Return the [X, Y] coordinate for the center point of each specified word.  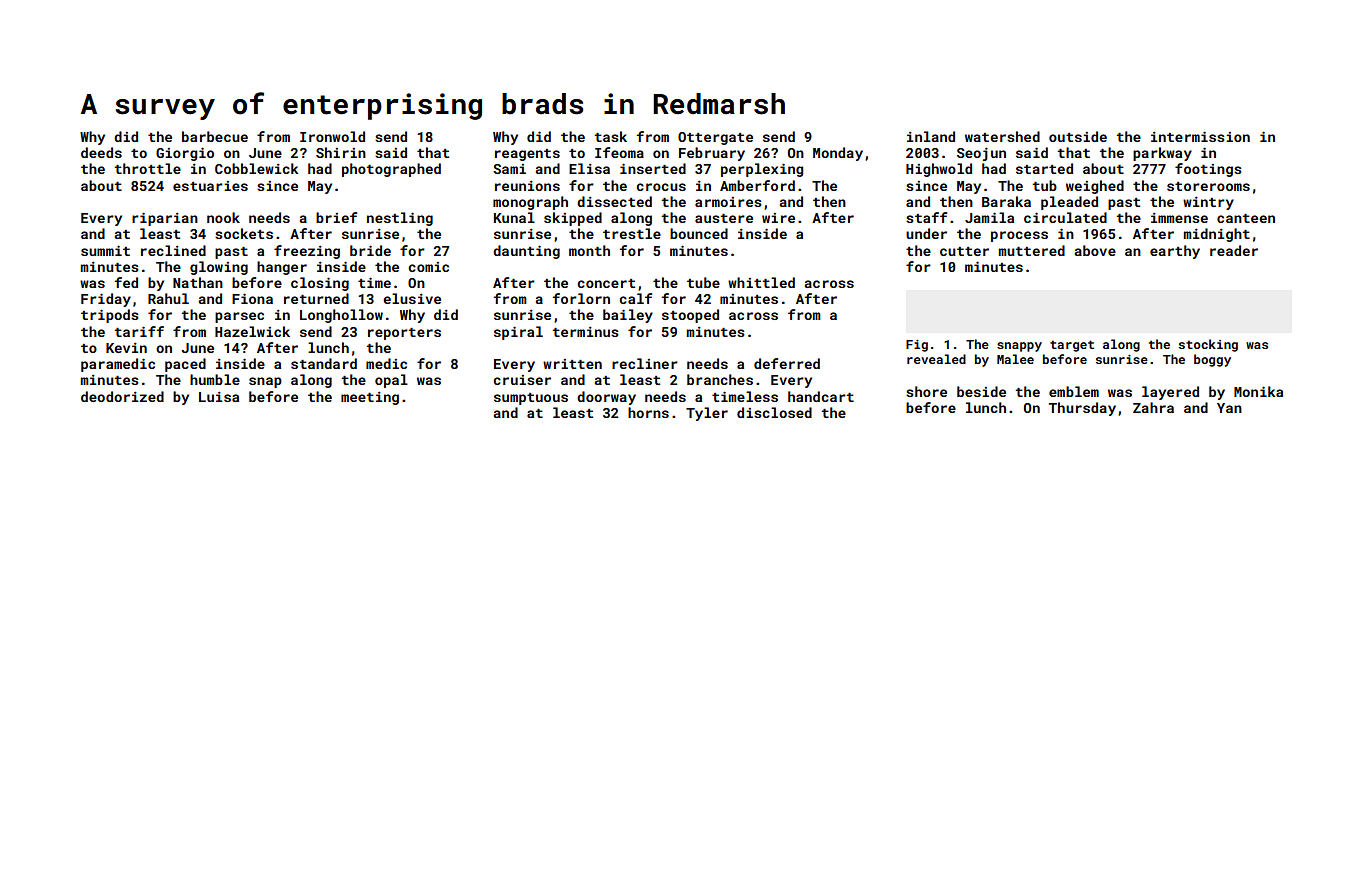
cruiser [522, 380]
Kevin [126, 348]
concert [606, 283]
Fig [917, 346]
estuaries [210, 186]
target [1072, 346]
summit [105, 251]
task [611, 136]
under [926, 233]
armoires [728, 202]
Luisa [219, 397]
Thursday [1082, 409]
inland [931, 136]
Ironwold [332, 136]
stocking [1208, 345]
